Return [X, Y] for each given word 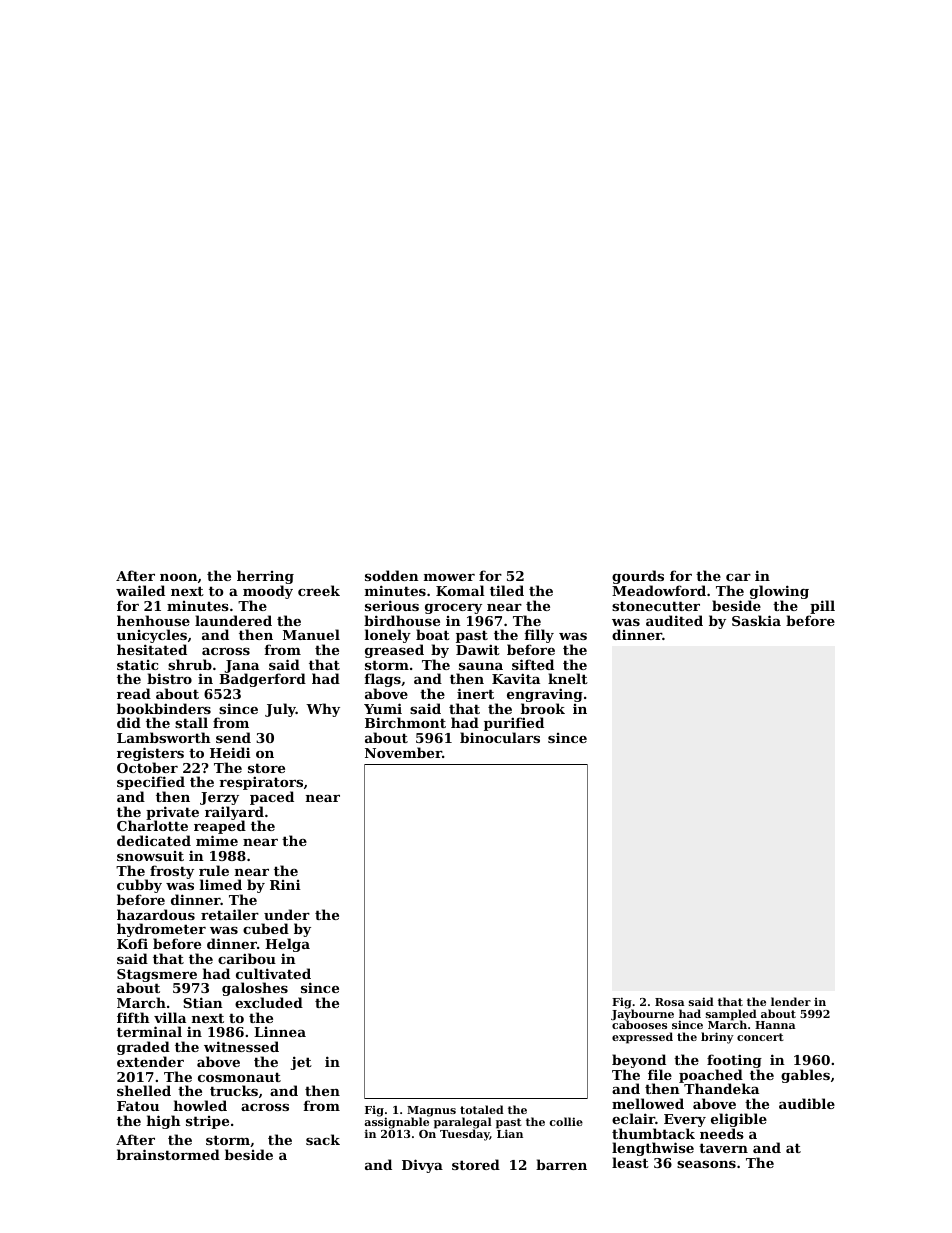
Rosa [670, 1002]
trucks [234, 1090]
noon [179, 577]
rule [214, 870]
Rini [285, 885]
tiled [507, 590]
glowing [779, 592]
